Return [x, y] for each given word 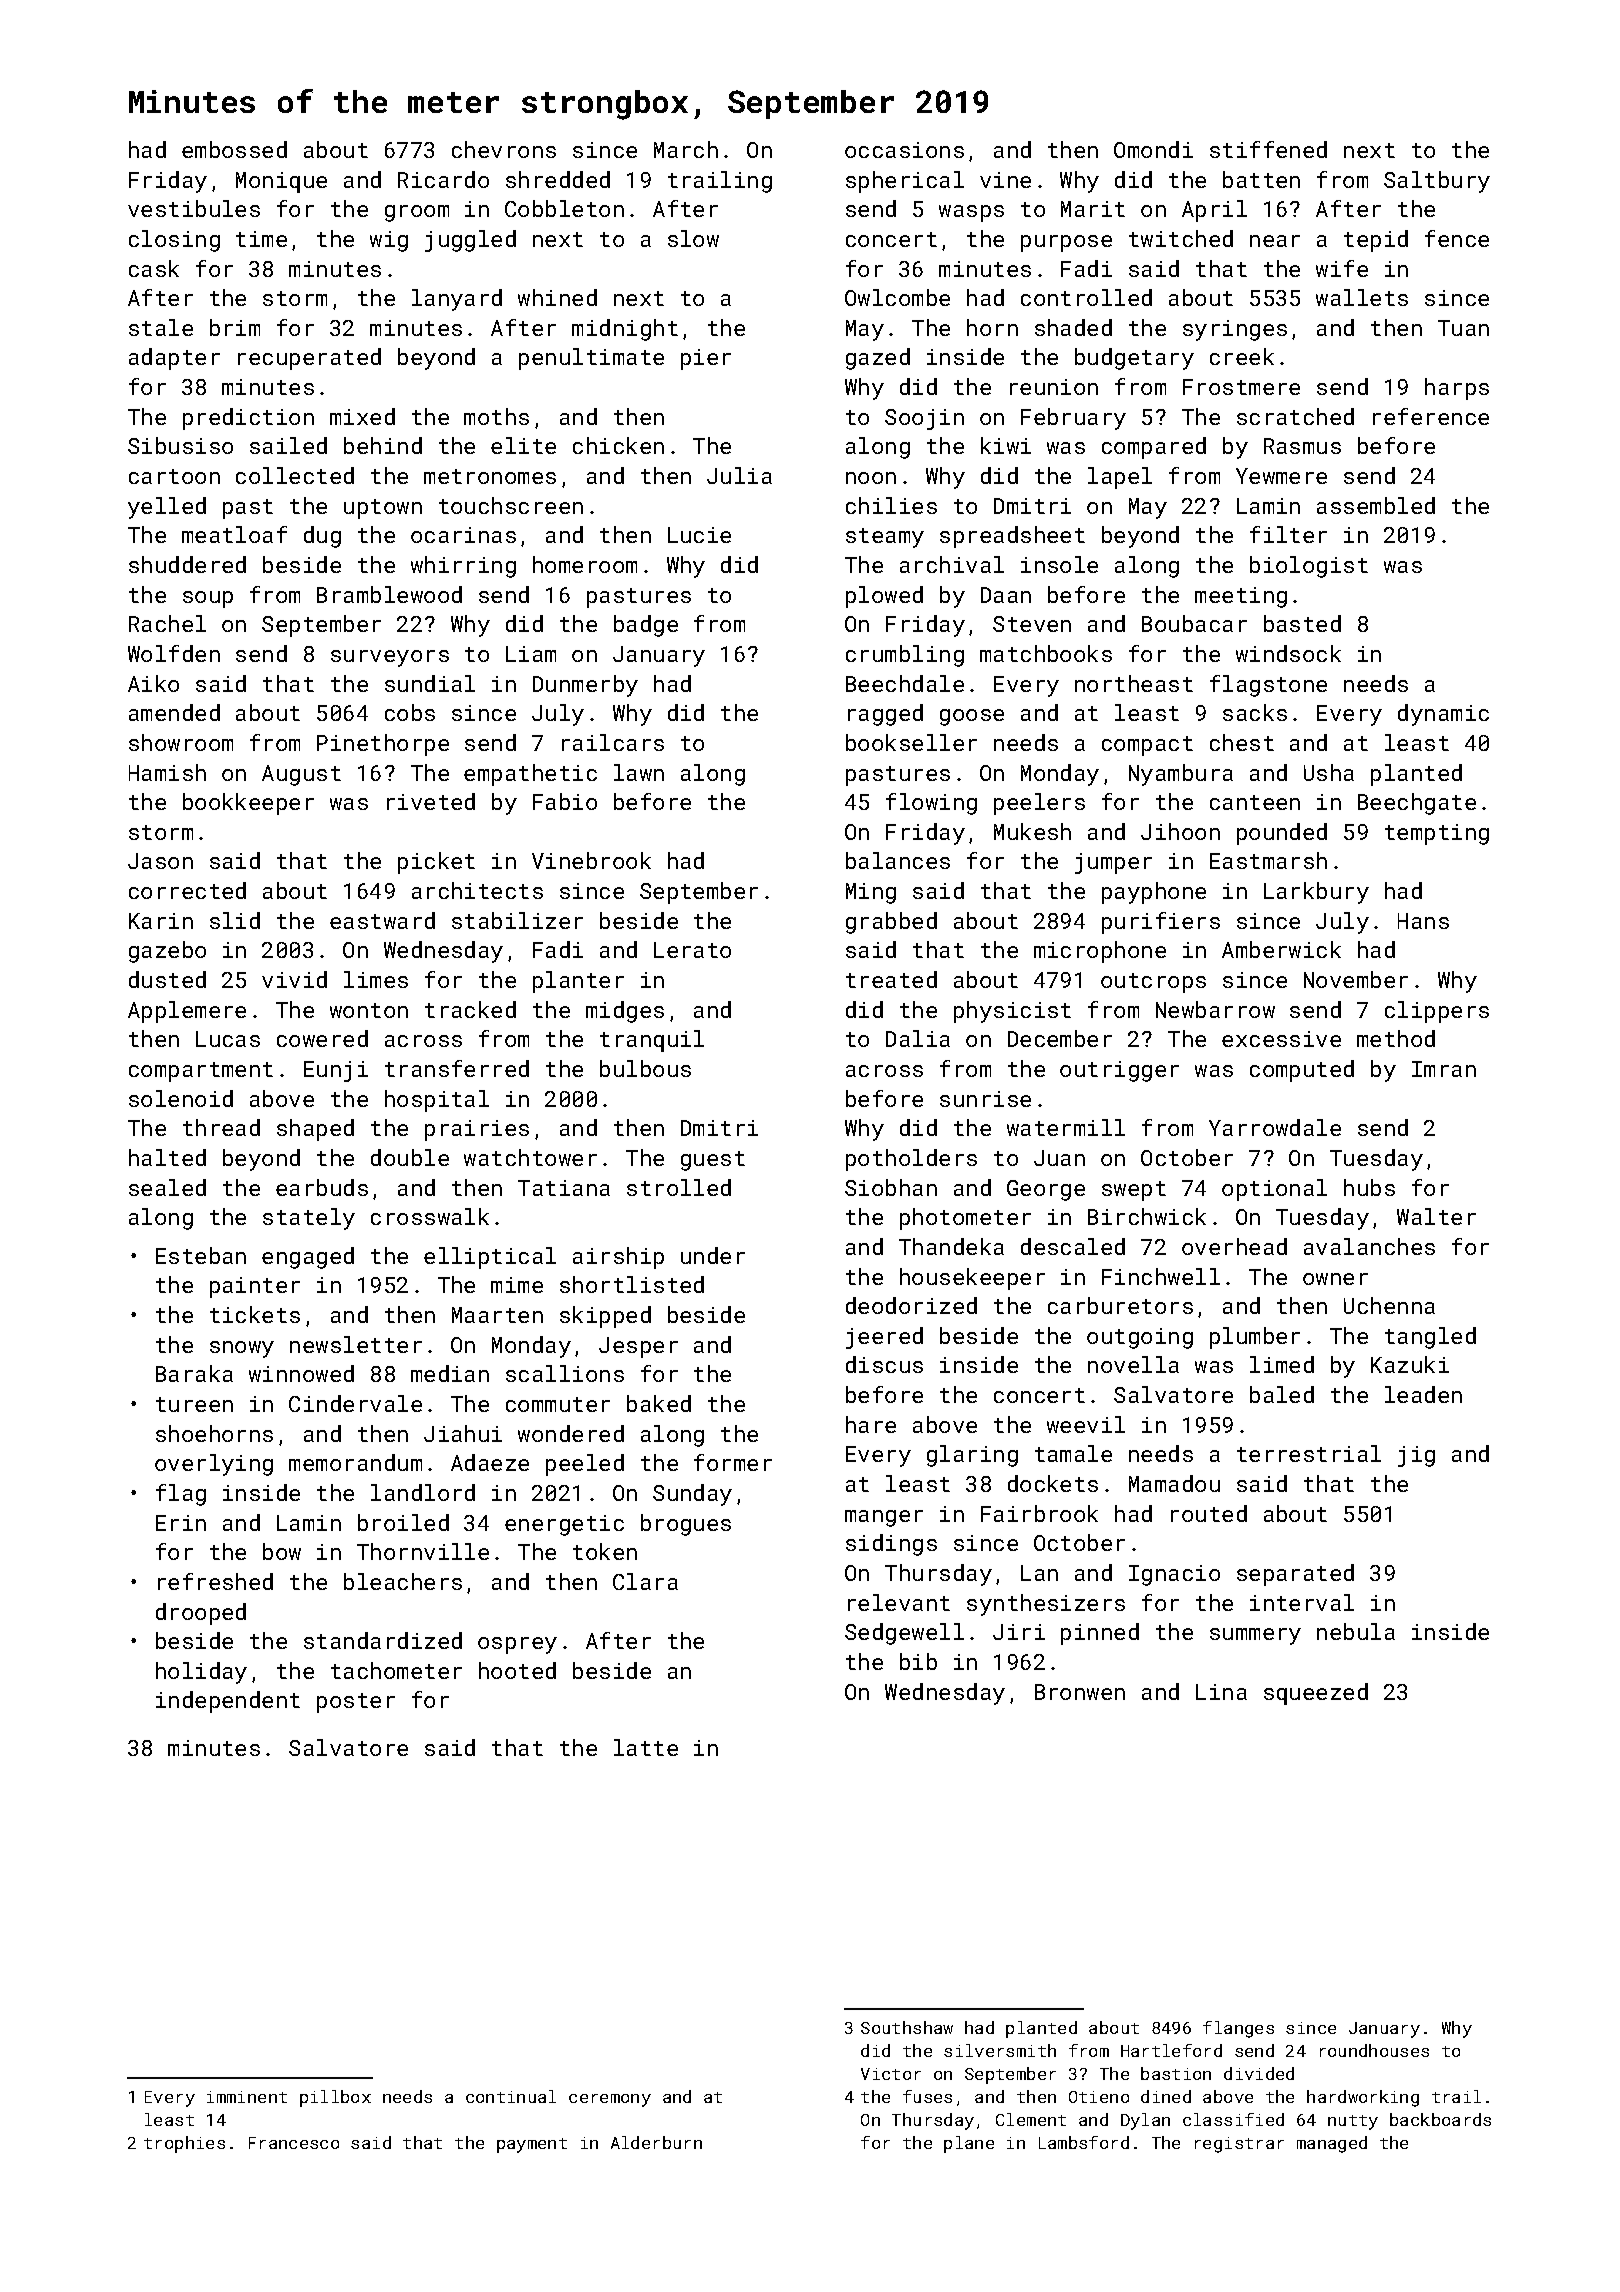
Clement [1031, 2119]
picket [436, 863]
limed [1282, 1364]
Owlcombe [897, 297]
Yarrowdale [1275, 1127]
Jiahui [463, 1433]
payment [532, 2145]
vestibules [194, 208]
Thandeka [951, 1246]
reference [1431, 416]
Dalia [918, 1038]
